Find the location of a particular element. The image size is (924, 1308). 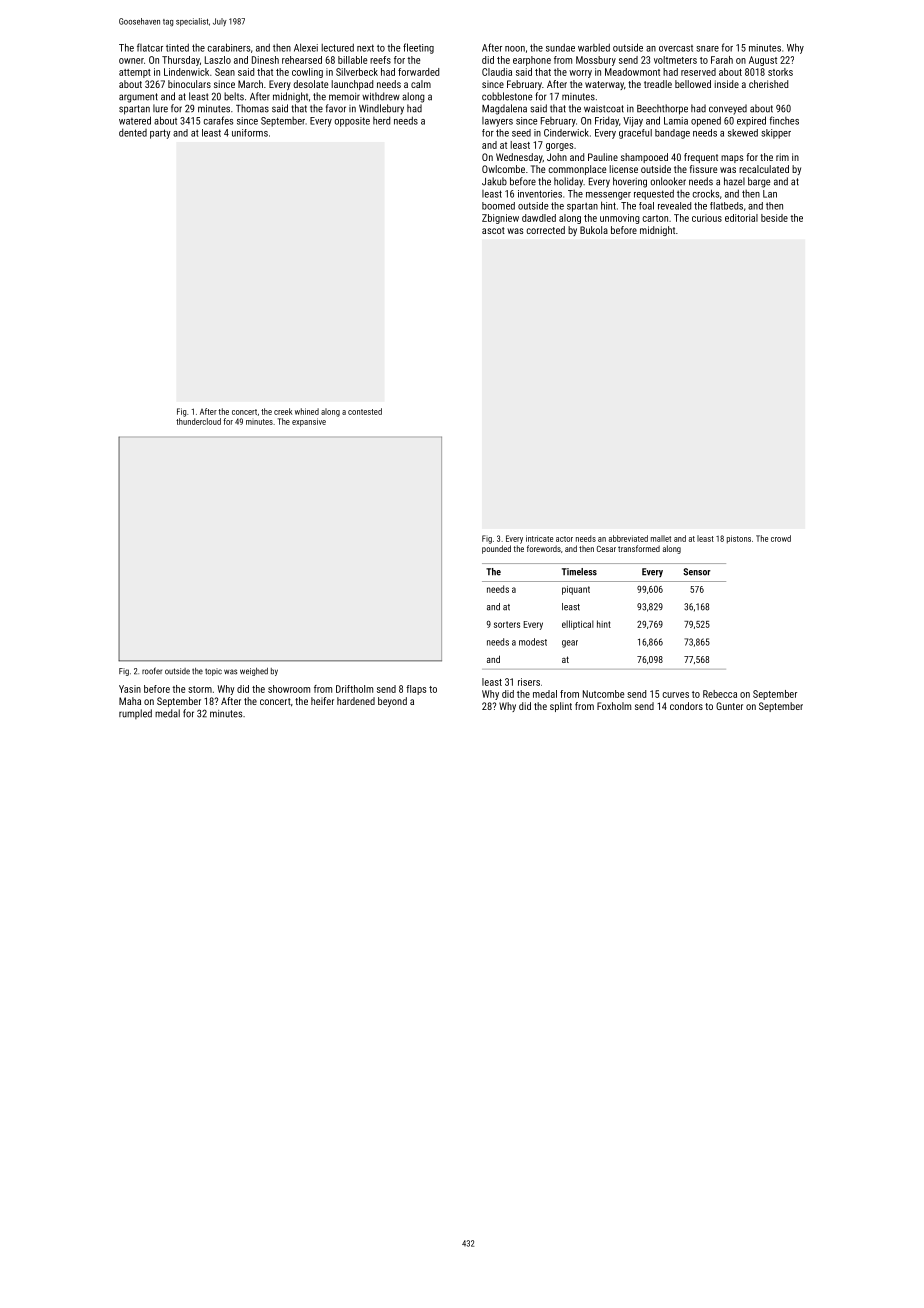

flatcar is located at coordinates (150, 47).
